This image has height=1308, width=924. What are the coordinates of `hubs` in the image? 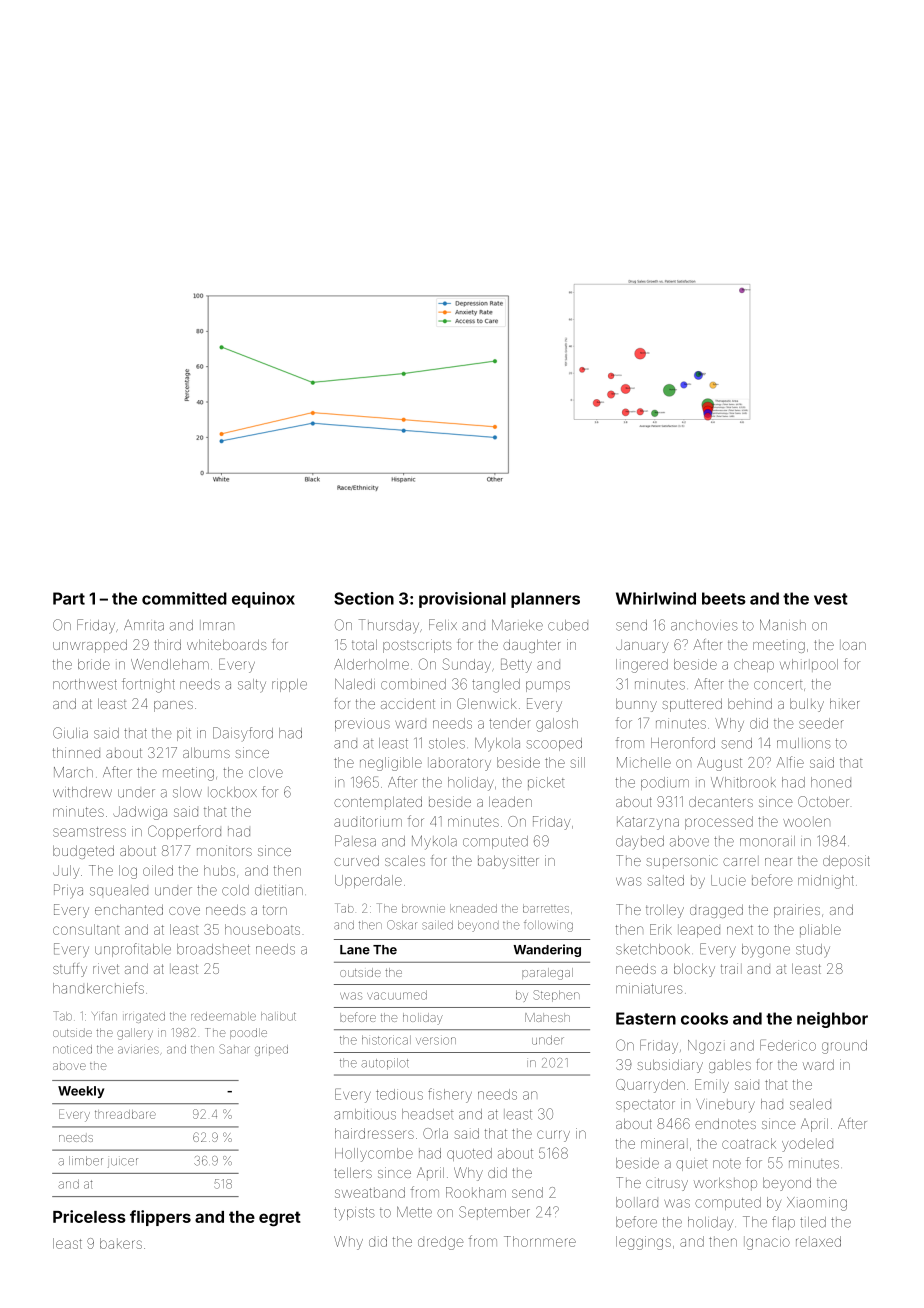 It's located at (219, 870).
